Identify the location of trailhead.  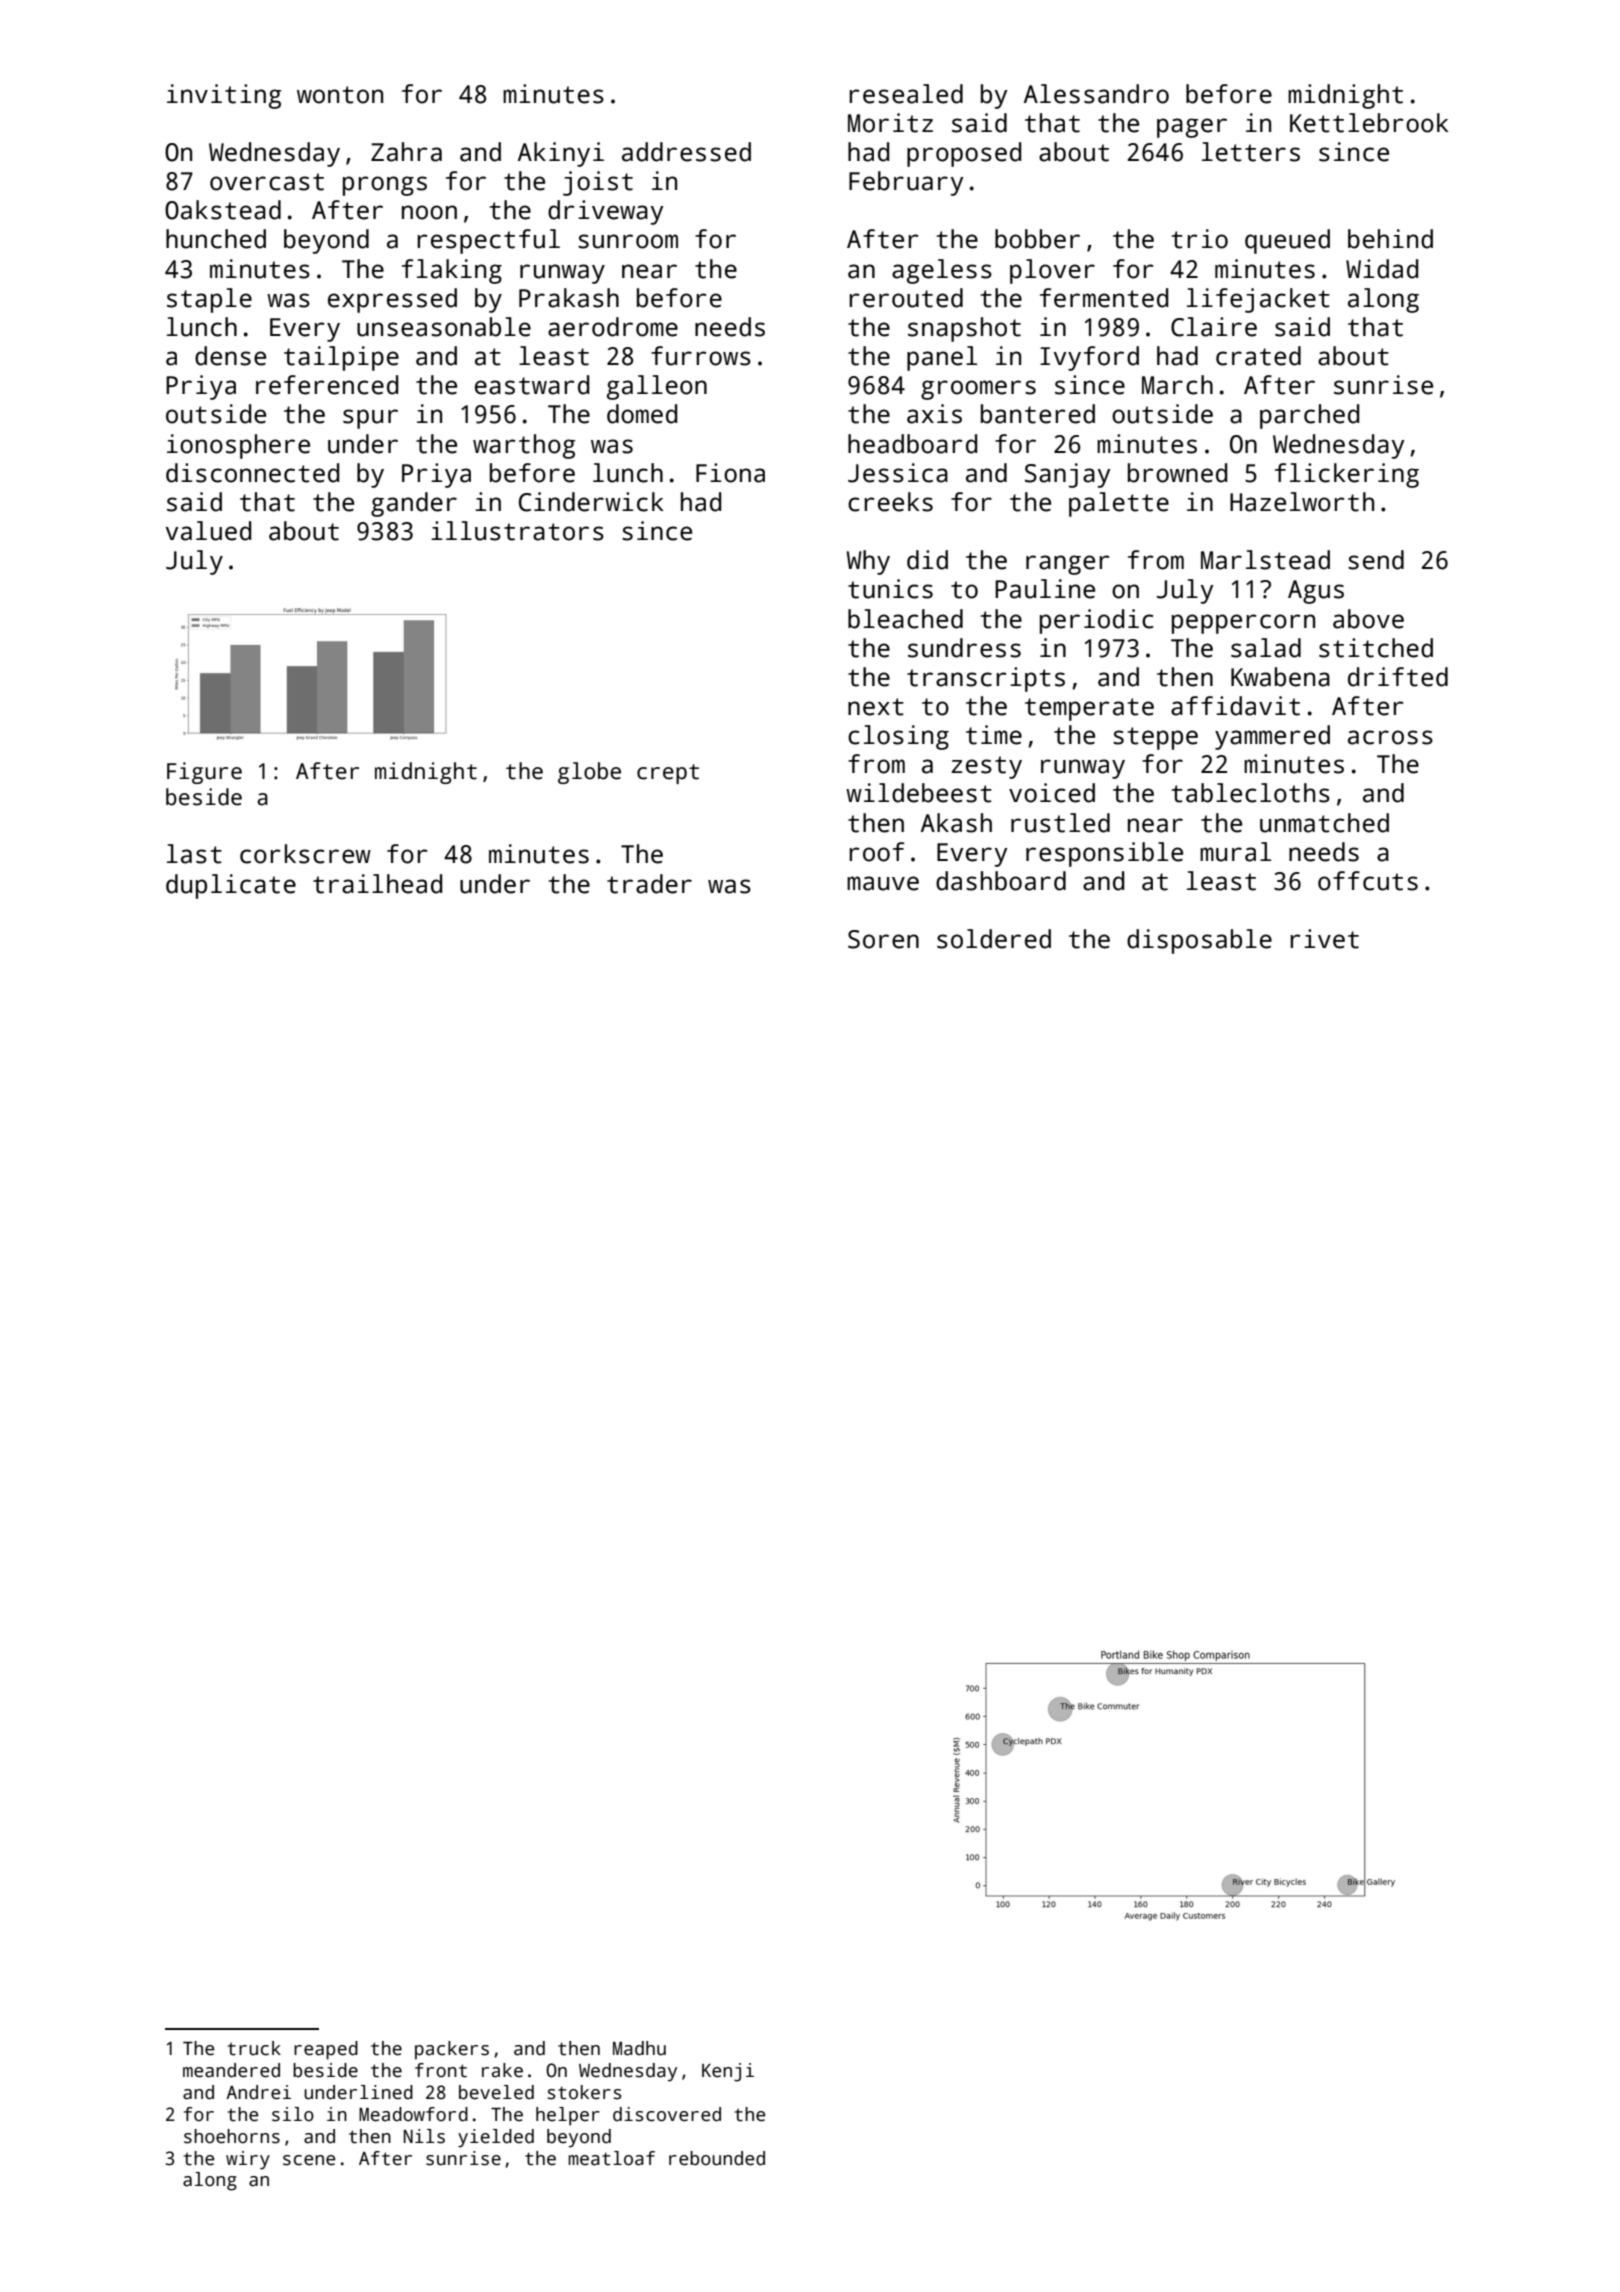
(377, 884).
